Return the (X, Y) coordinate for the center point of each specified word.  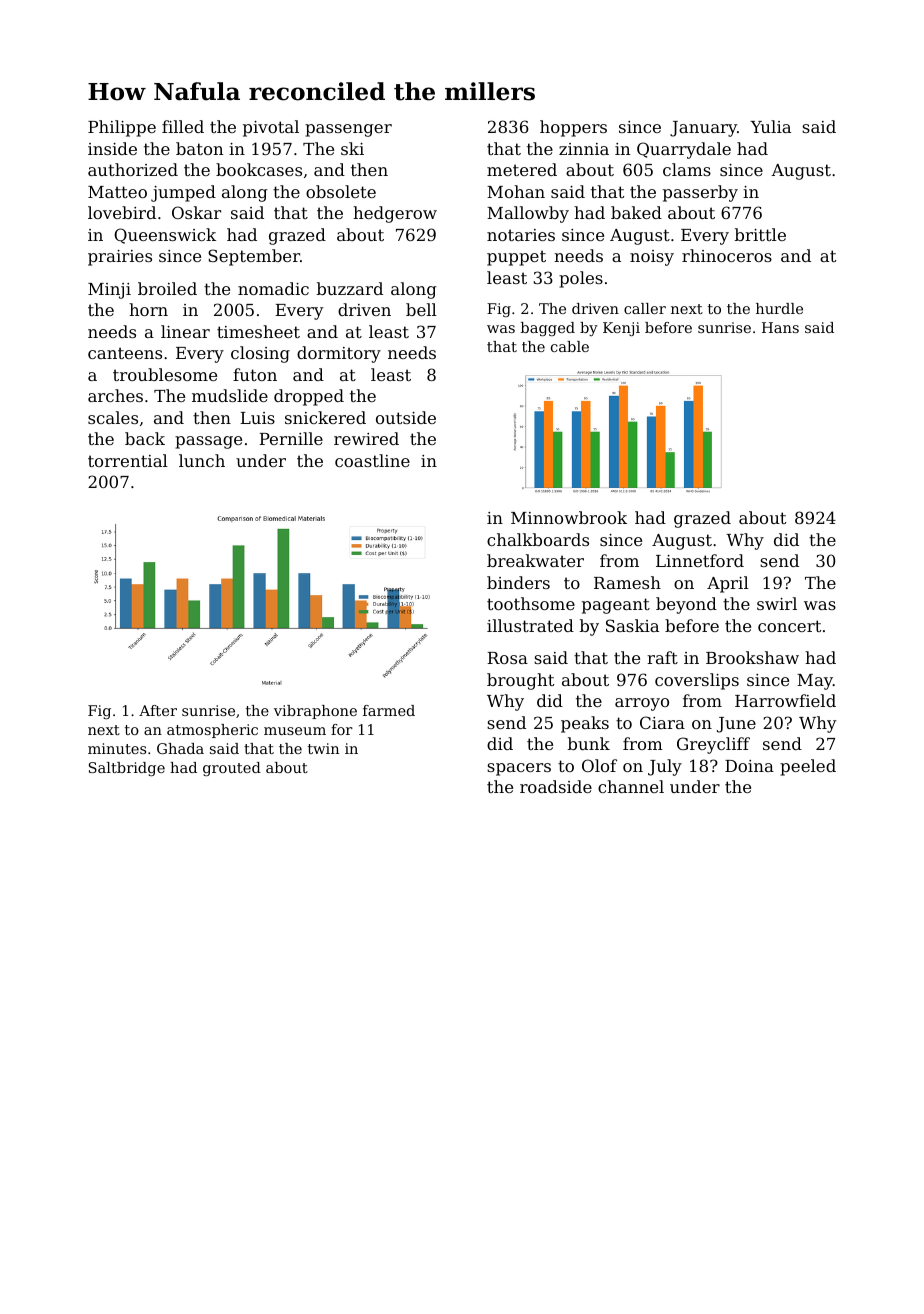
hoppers (573, 128)
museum (295, 731)
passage (208, 442)
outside (406, 417)
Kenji (621, 329)
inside (112, 148)
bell (421, 309)
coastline (372, 460)
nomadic (273, 288)
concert (789, 626)
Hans (780, 327)
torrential (128, 460)
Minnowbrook (569, 517)
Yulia (770, 126)
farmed (389, 710)
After (158, 710)
